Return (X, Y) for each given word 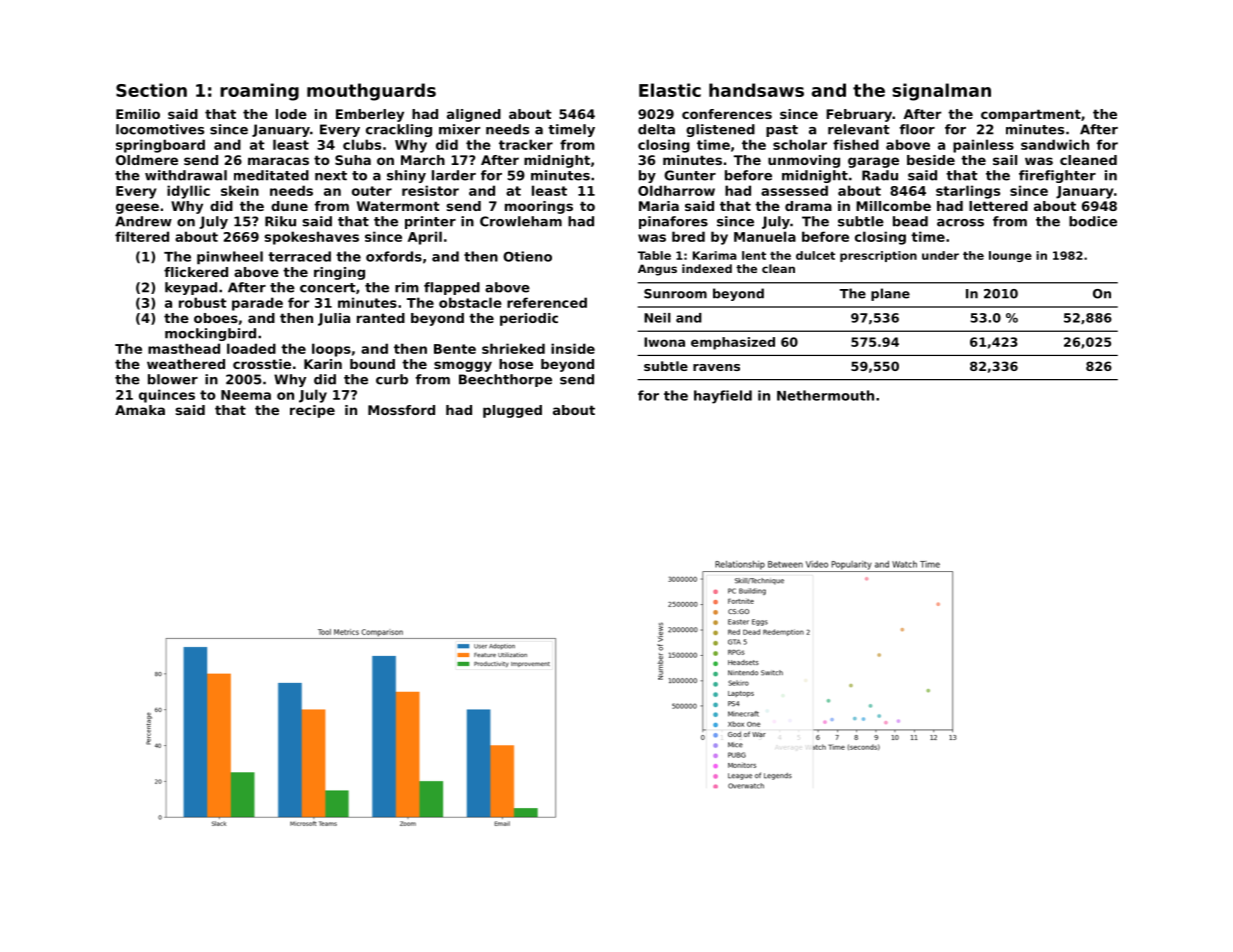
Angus (657, 270)
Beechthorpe (505, 380)
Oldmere (147, 160)
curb (392, 379)
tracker (526, 144)
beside (931, 160)
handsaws (756, 90)
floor (917, 129)
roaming (259, 92)
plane (890, 294)
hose (516, 364)
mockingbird (210, 334)
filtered (142, 236)
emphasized (733, 343)
